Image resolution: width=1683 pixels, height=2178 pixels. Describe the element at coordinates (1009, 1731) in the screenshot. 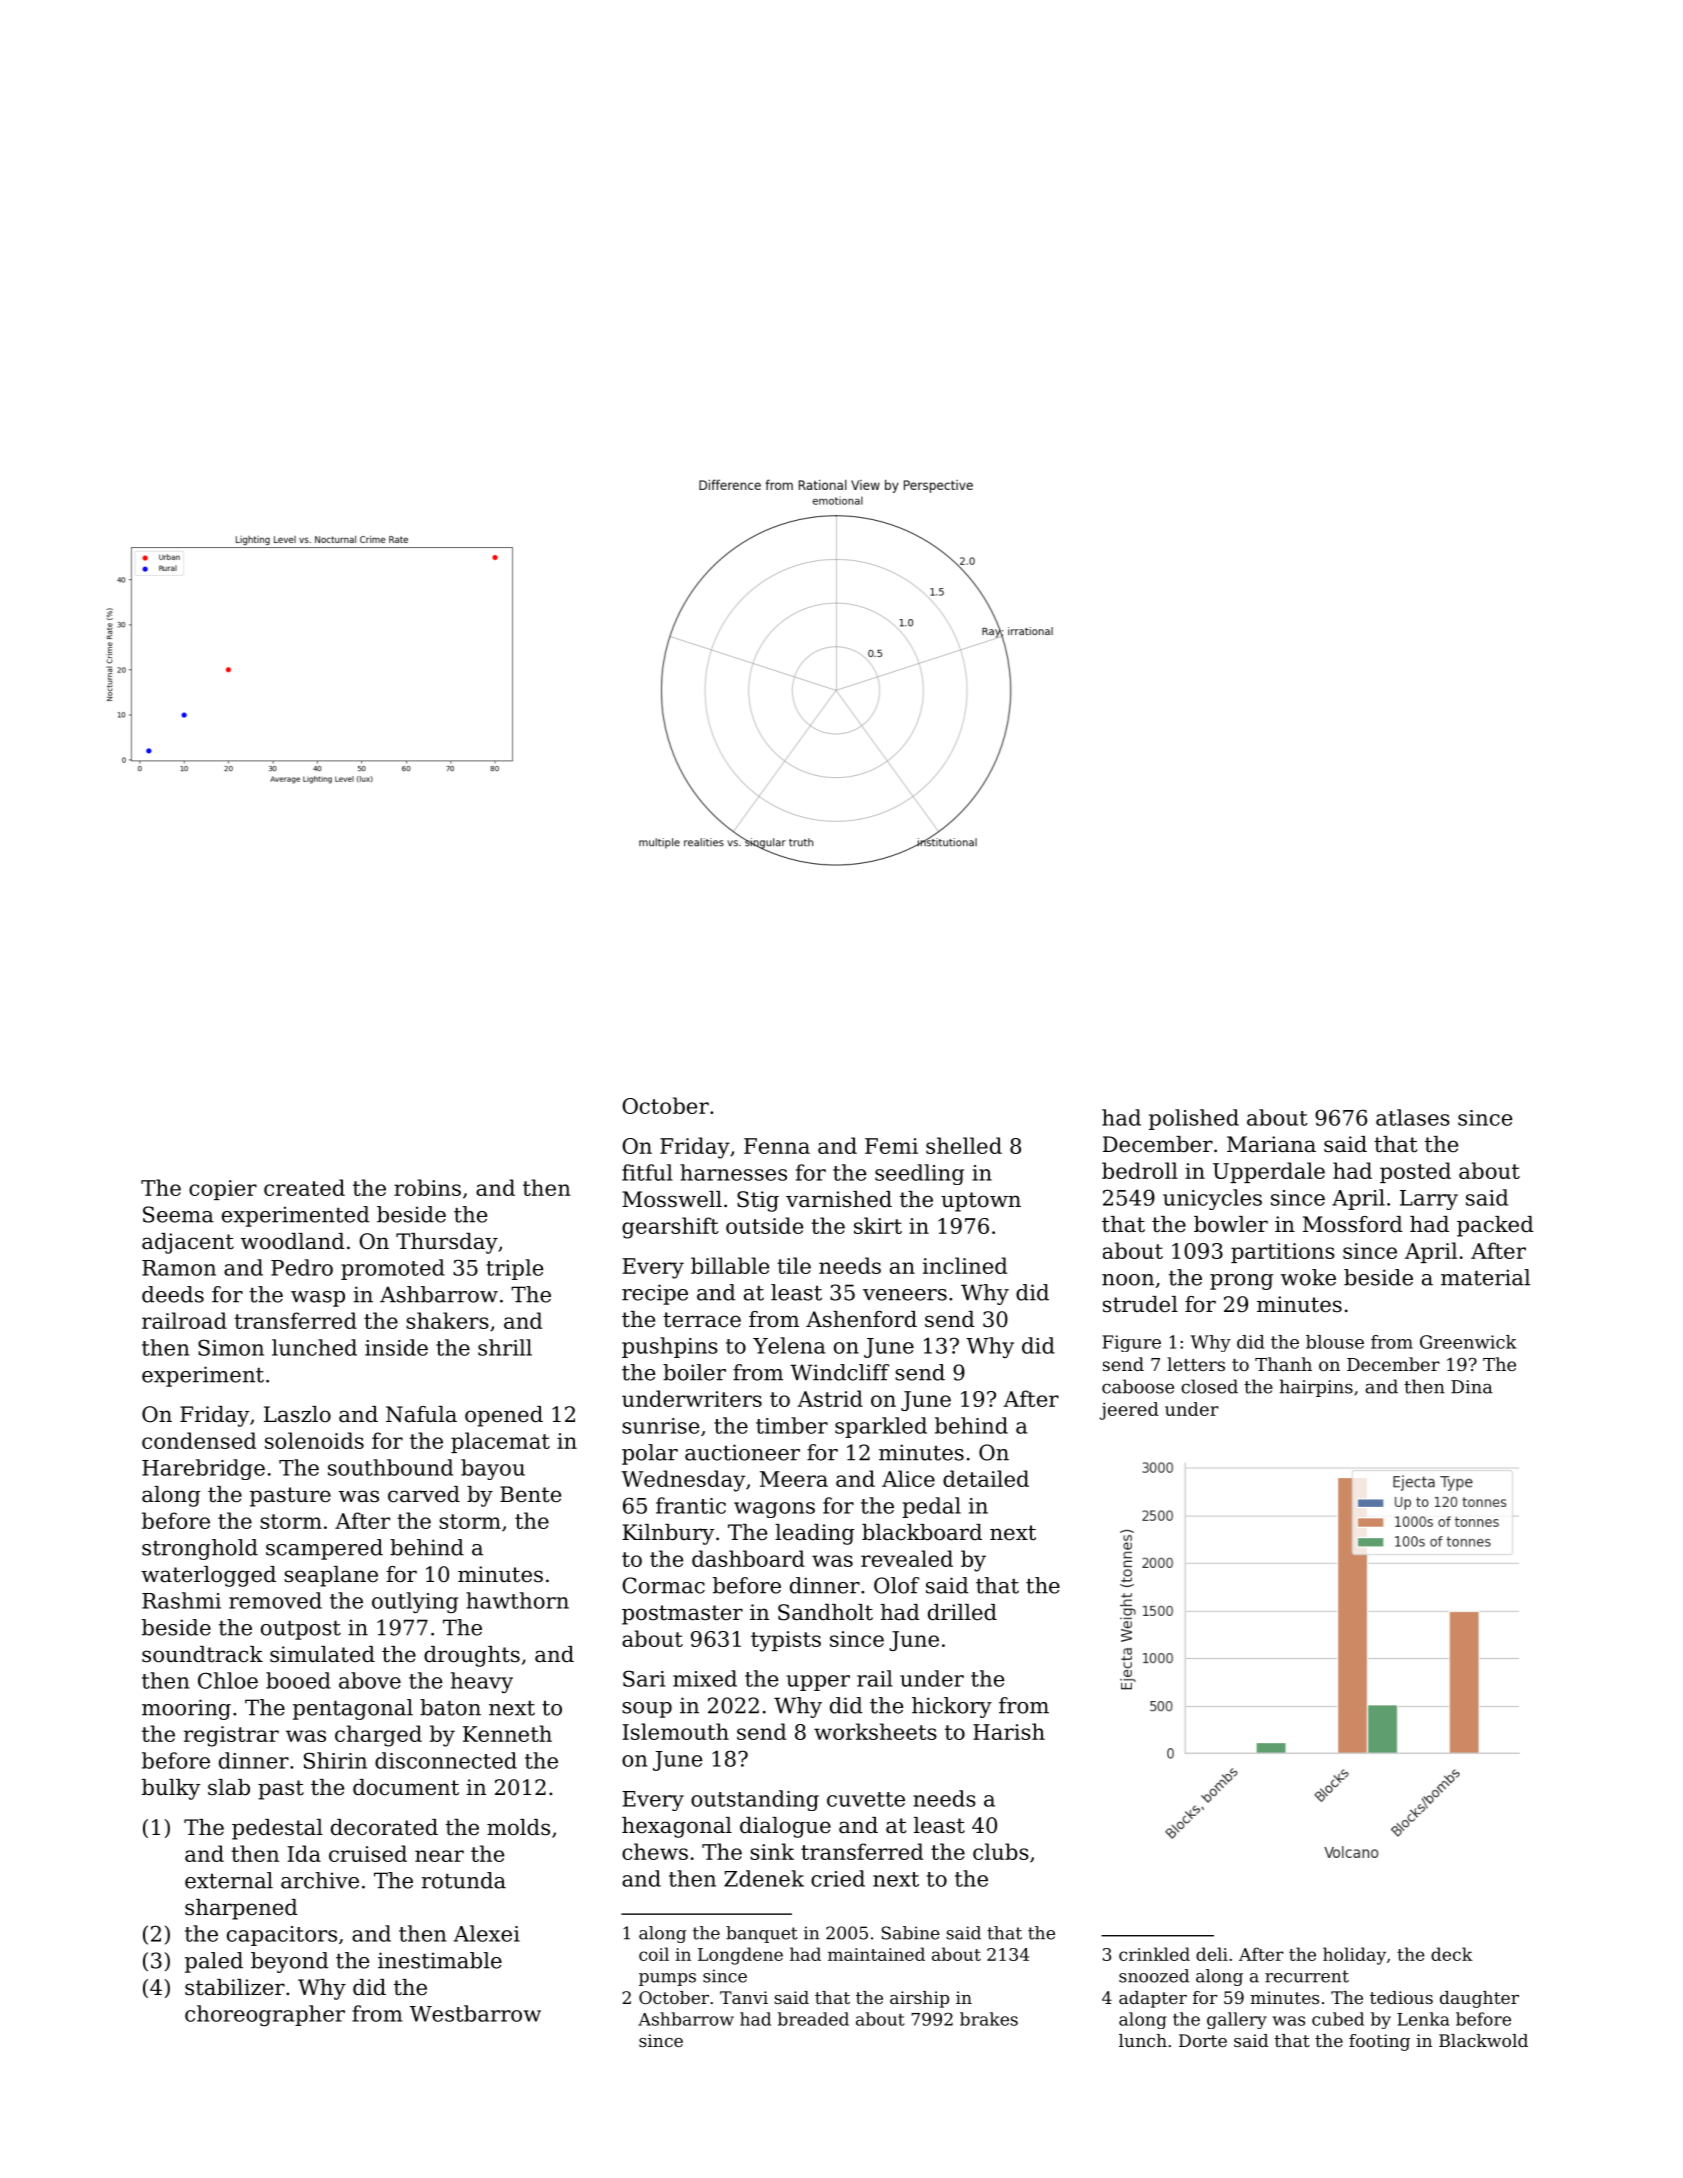

I see `Harish` at that location.
